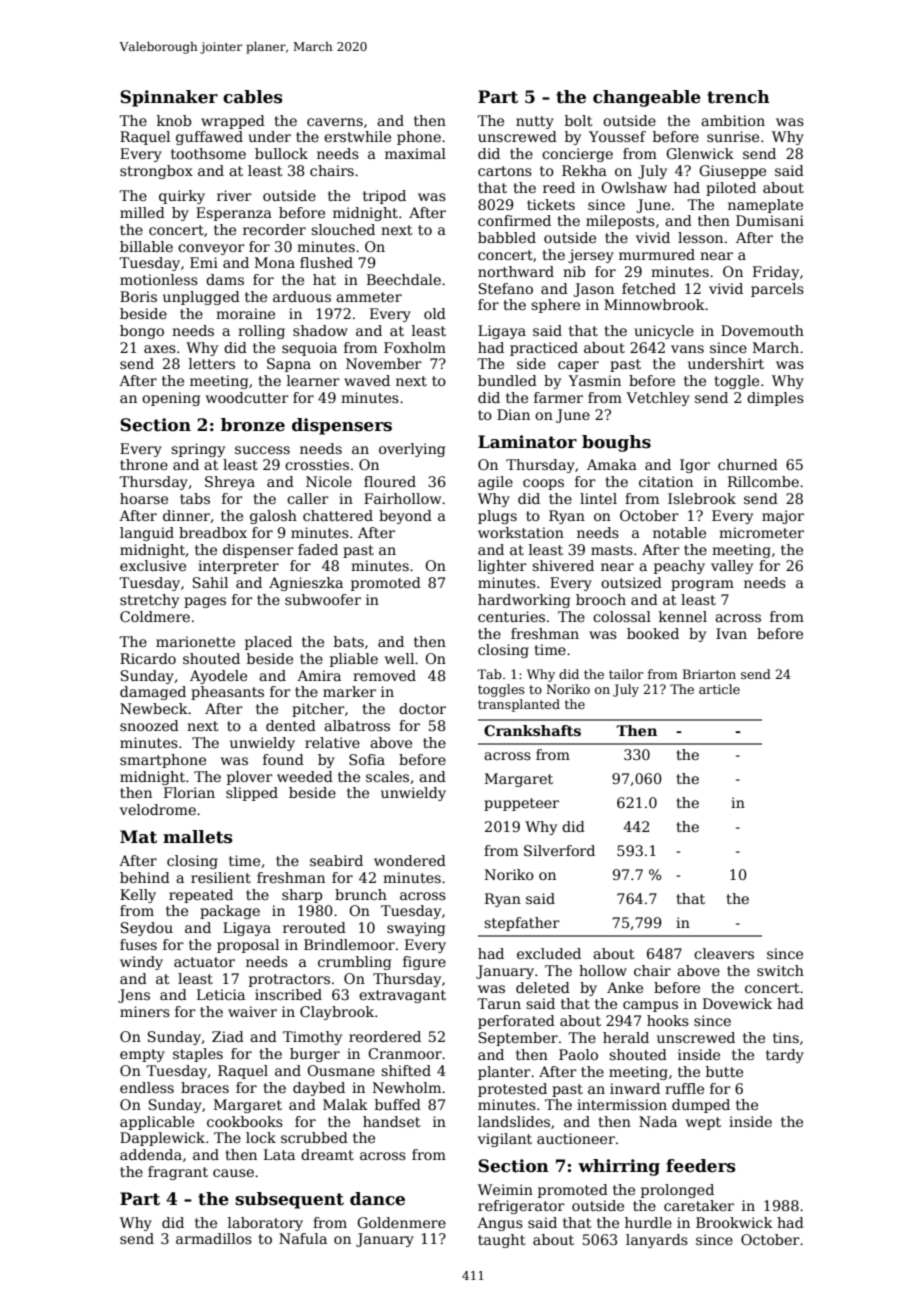  What do you see at coordinates (149, 725) in the screenshot?
I see `snoozed` at bounding box center [149, 725].
